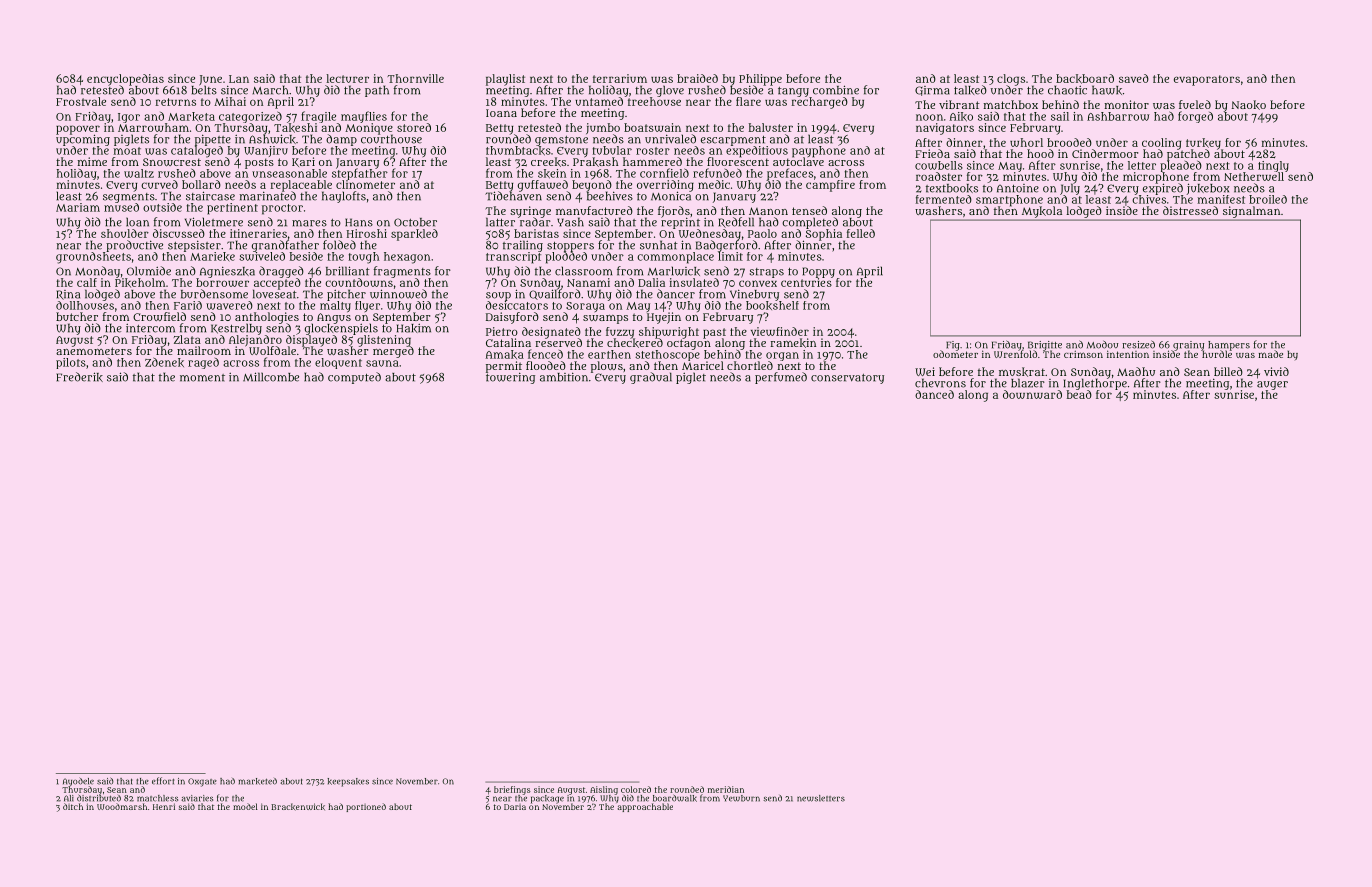 This page has height=887, width=1372. What do you see at coordinates (664, 173) in the page?
I see `cornfield` at bounding box center [664, 173].
